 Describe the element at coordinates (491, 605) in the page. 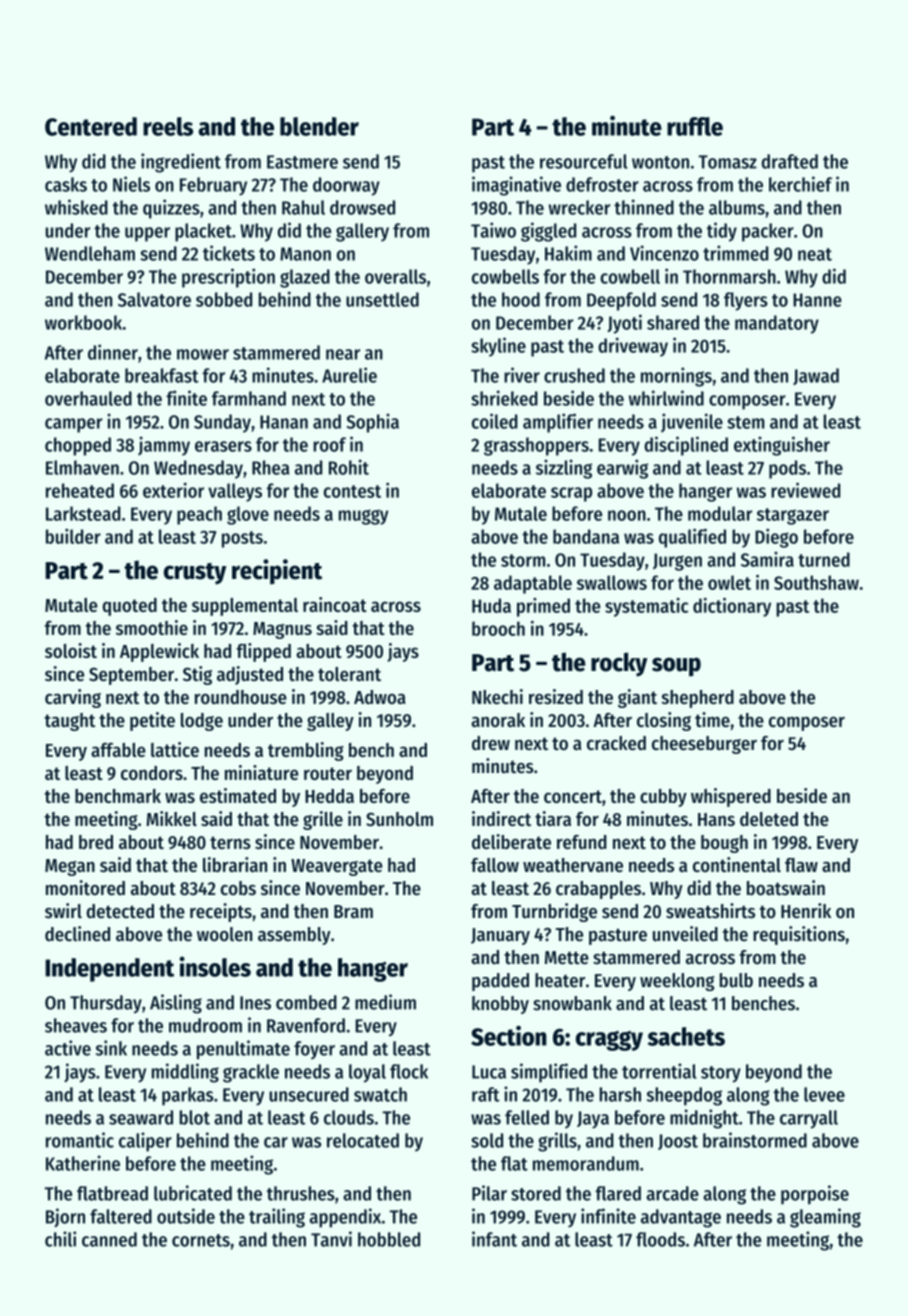

I see `Huda` at that location.
